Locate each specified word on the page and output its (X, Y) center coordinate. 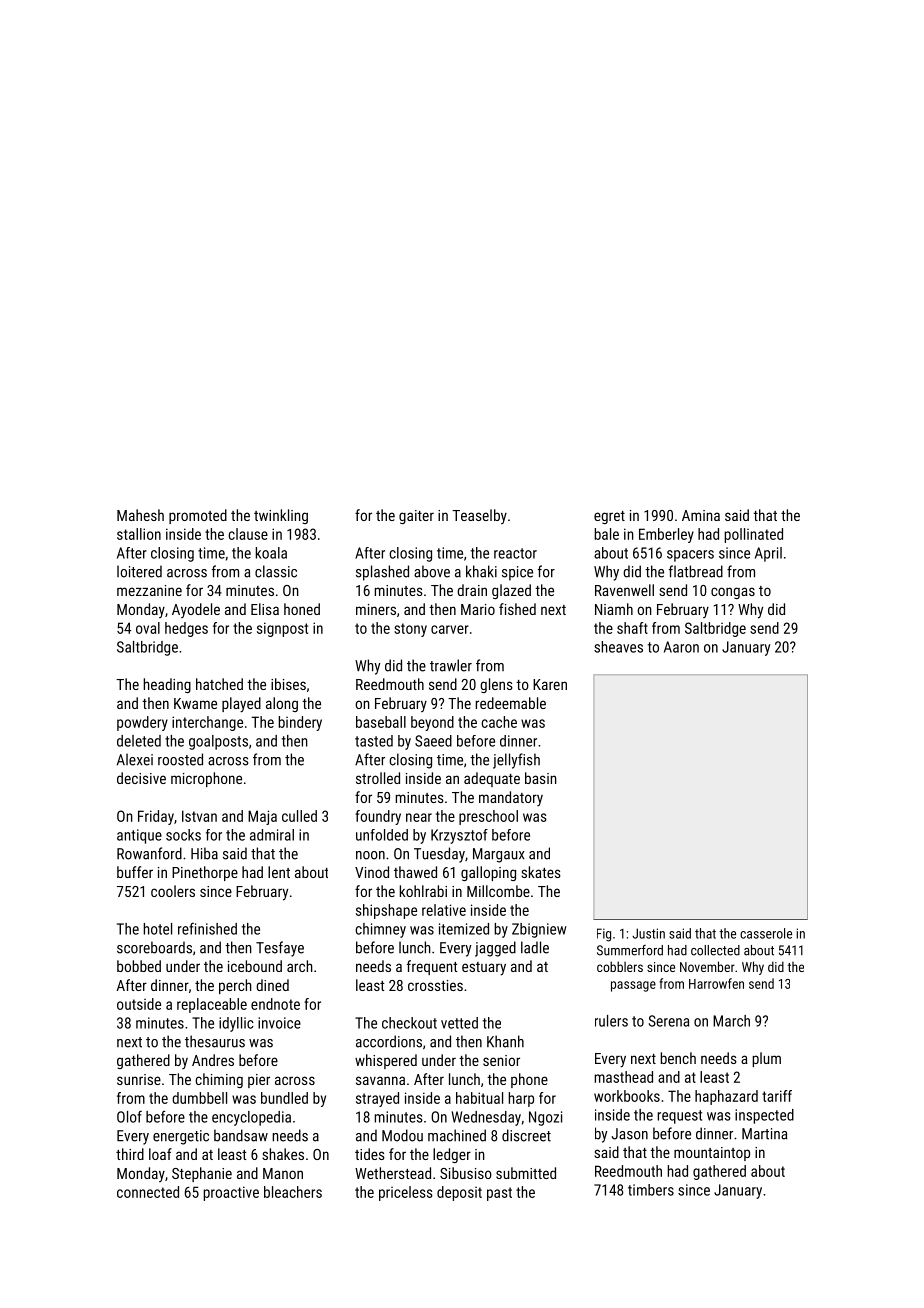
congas (733, 593)
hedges (186, 629)
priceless (406, 1193)
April (768, 554)
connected (148, 1192)
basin (541, 778)
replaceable (212, 1005)
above (432, 571)
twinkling (281, 516)
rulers (611, 1021)
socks (183, 835)
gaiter (416, 517)
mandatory (511, 798)
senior (501, 1060)
